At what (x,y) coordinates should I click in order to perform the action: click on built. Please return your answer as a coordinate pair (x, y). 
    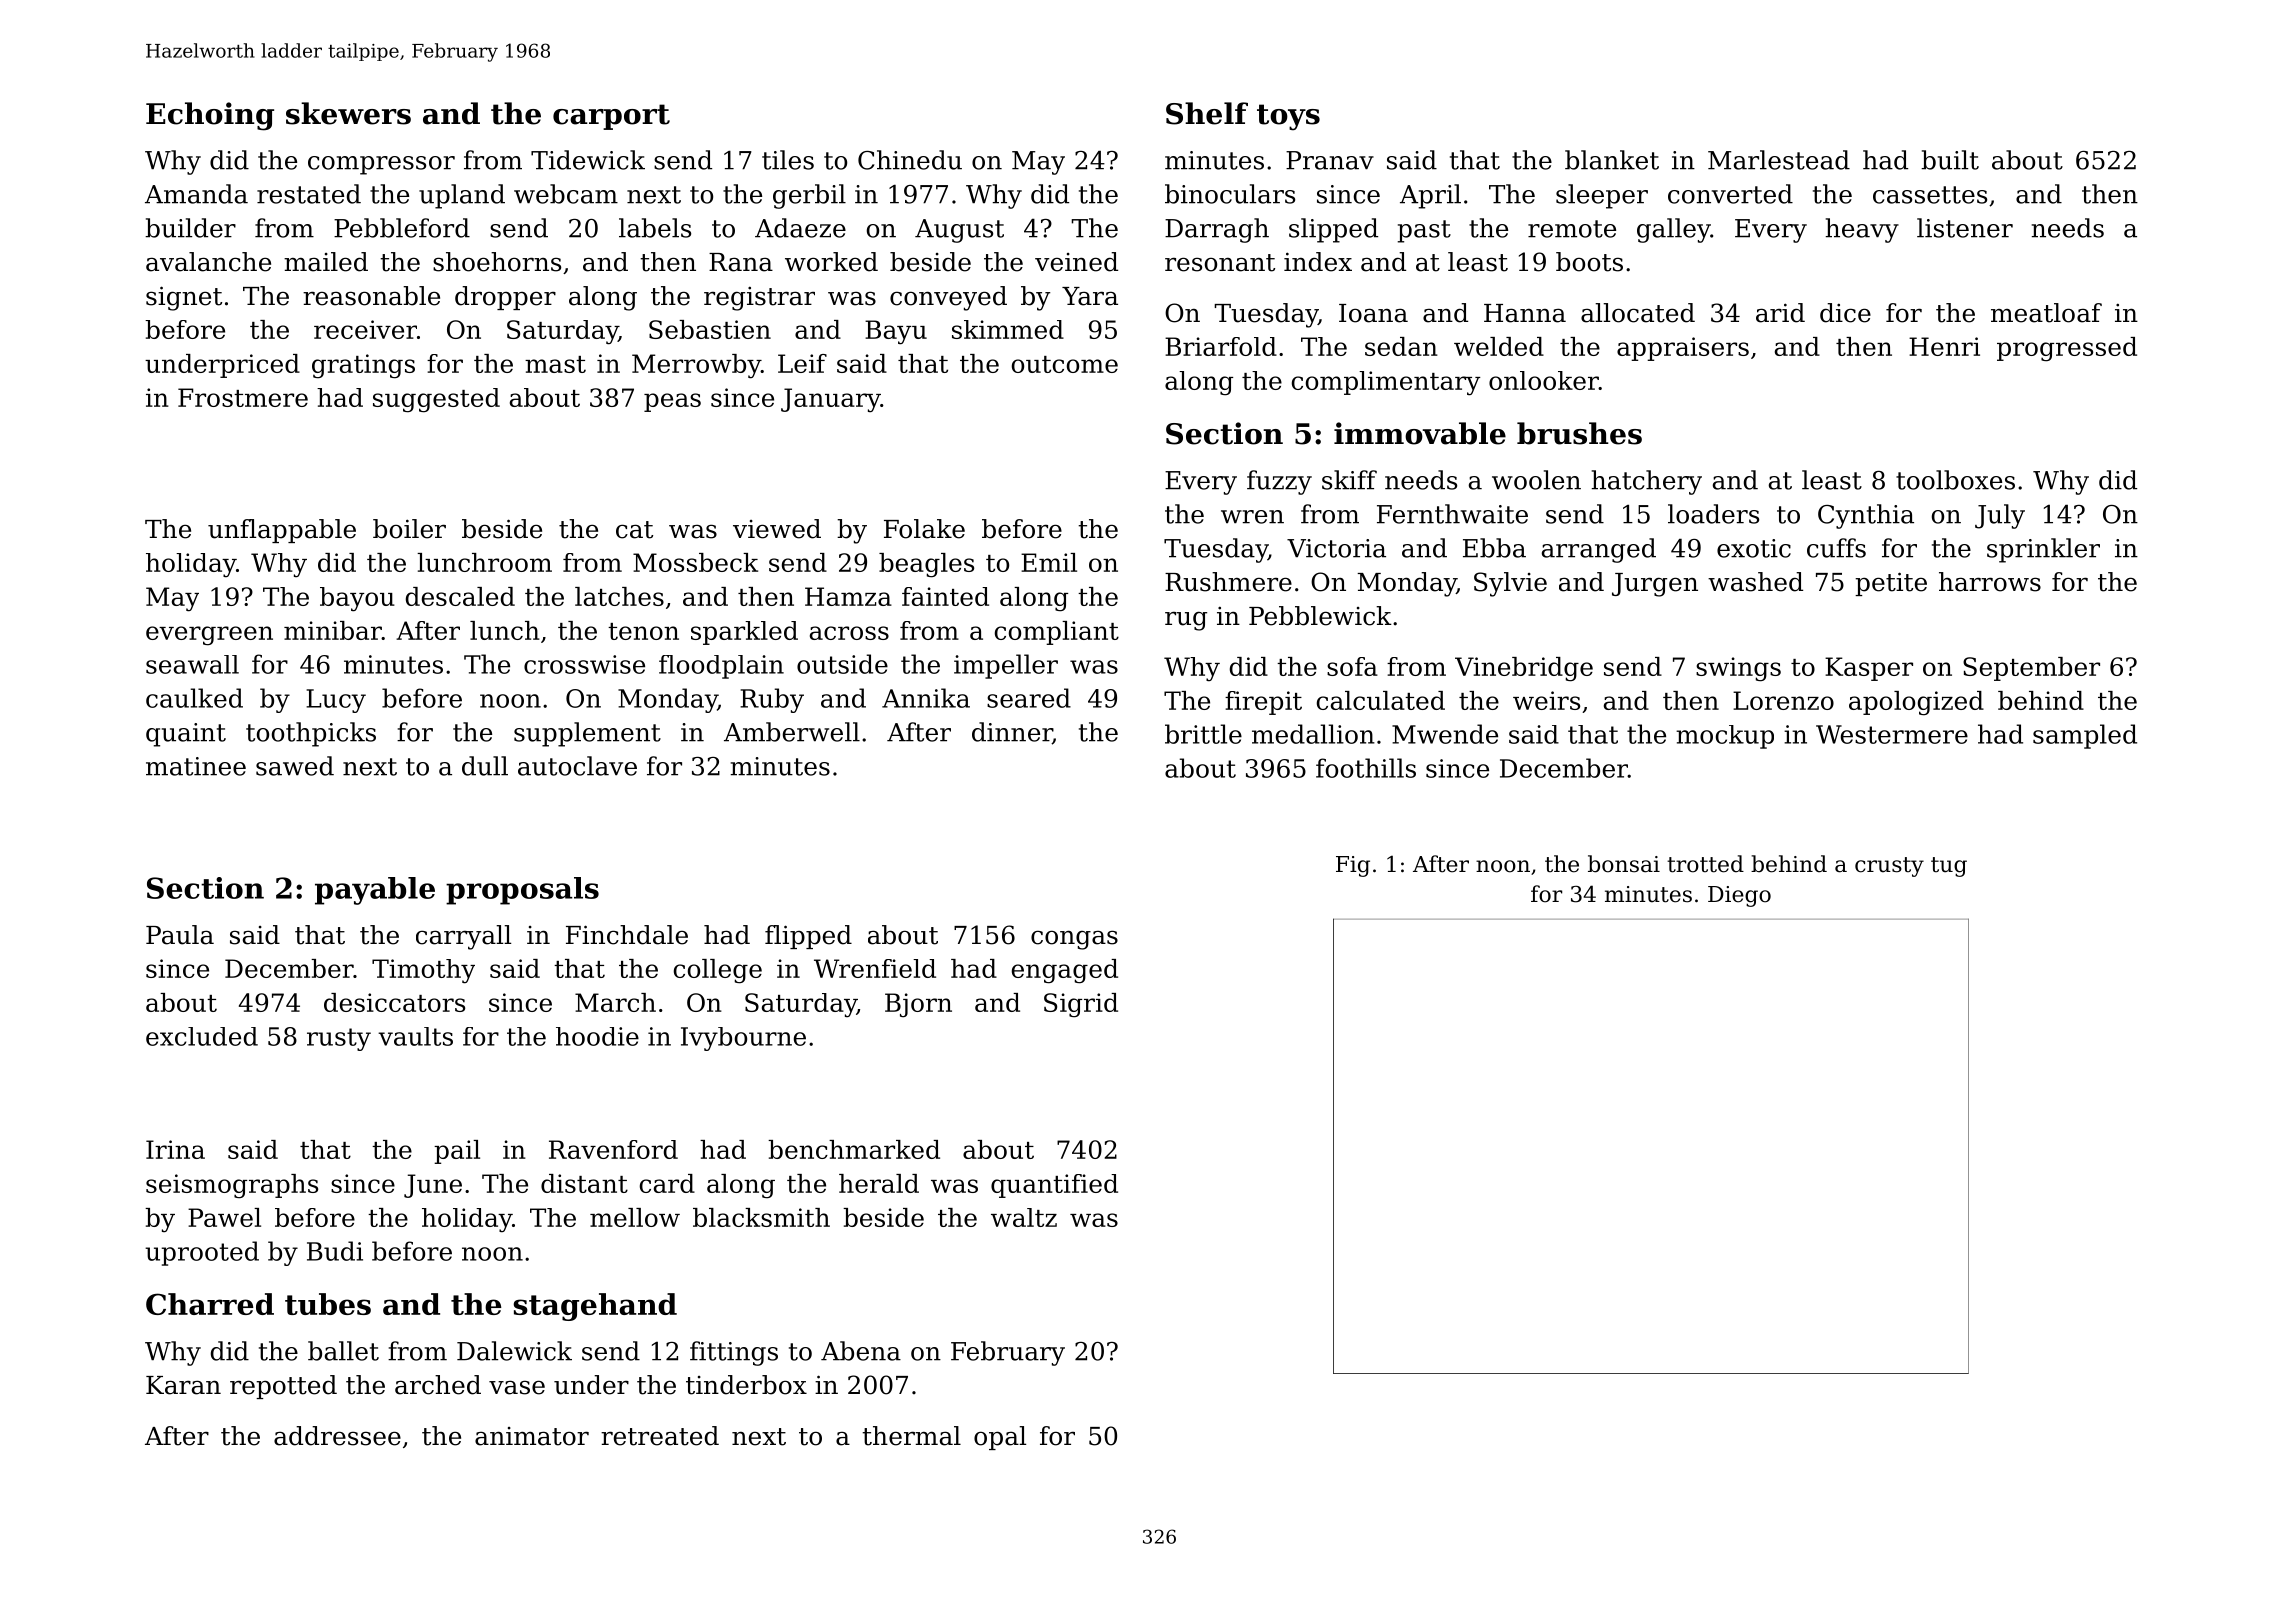
    Looking at the image, I should click on (1950, 160).
